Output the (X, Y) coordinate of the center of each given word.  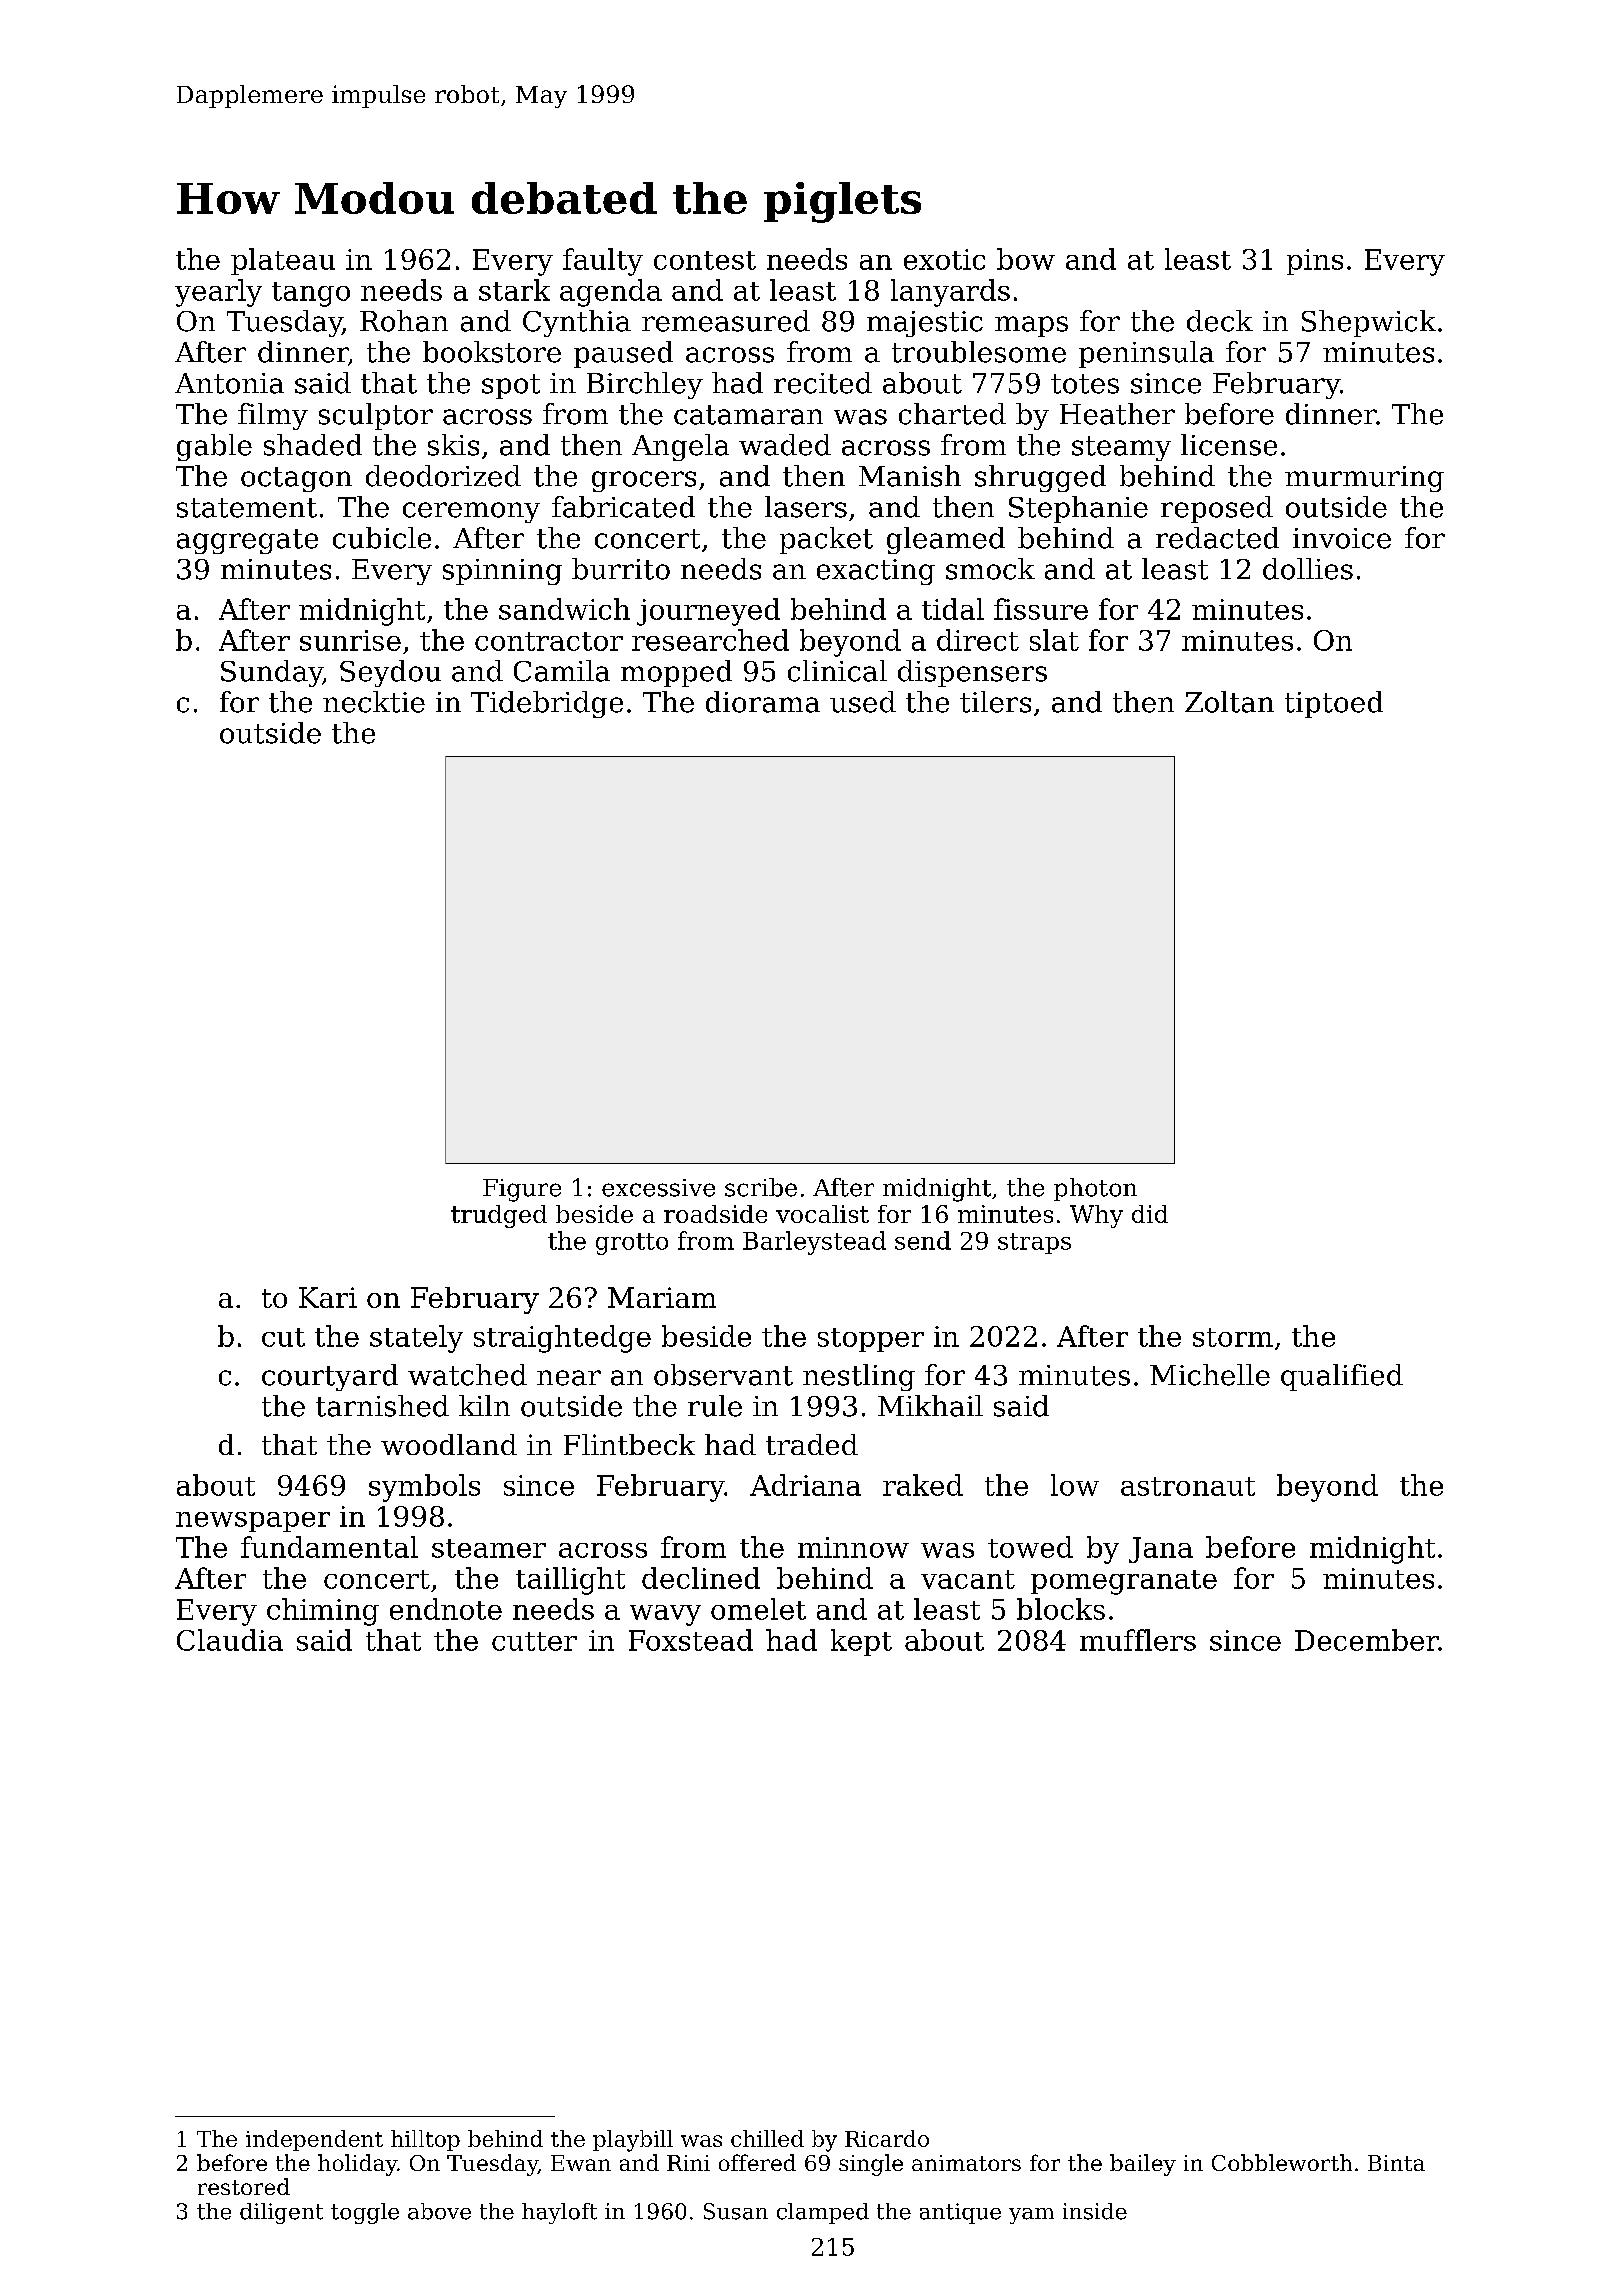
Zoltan (1229, 702)
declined (701, 1578)
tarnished (382, 1406)
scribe (761, 1187)
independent (314, 2140)
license (1229, 445)
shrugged (1040, 478)
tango (311, 294)
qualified (1342, 1377)
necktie (374, 702)
